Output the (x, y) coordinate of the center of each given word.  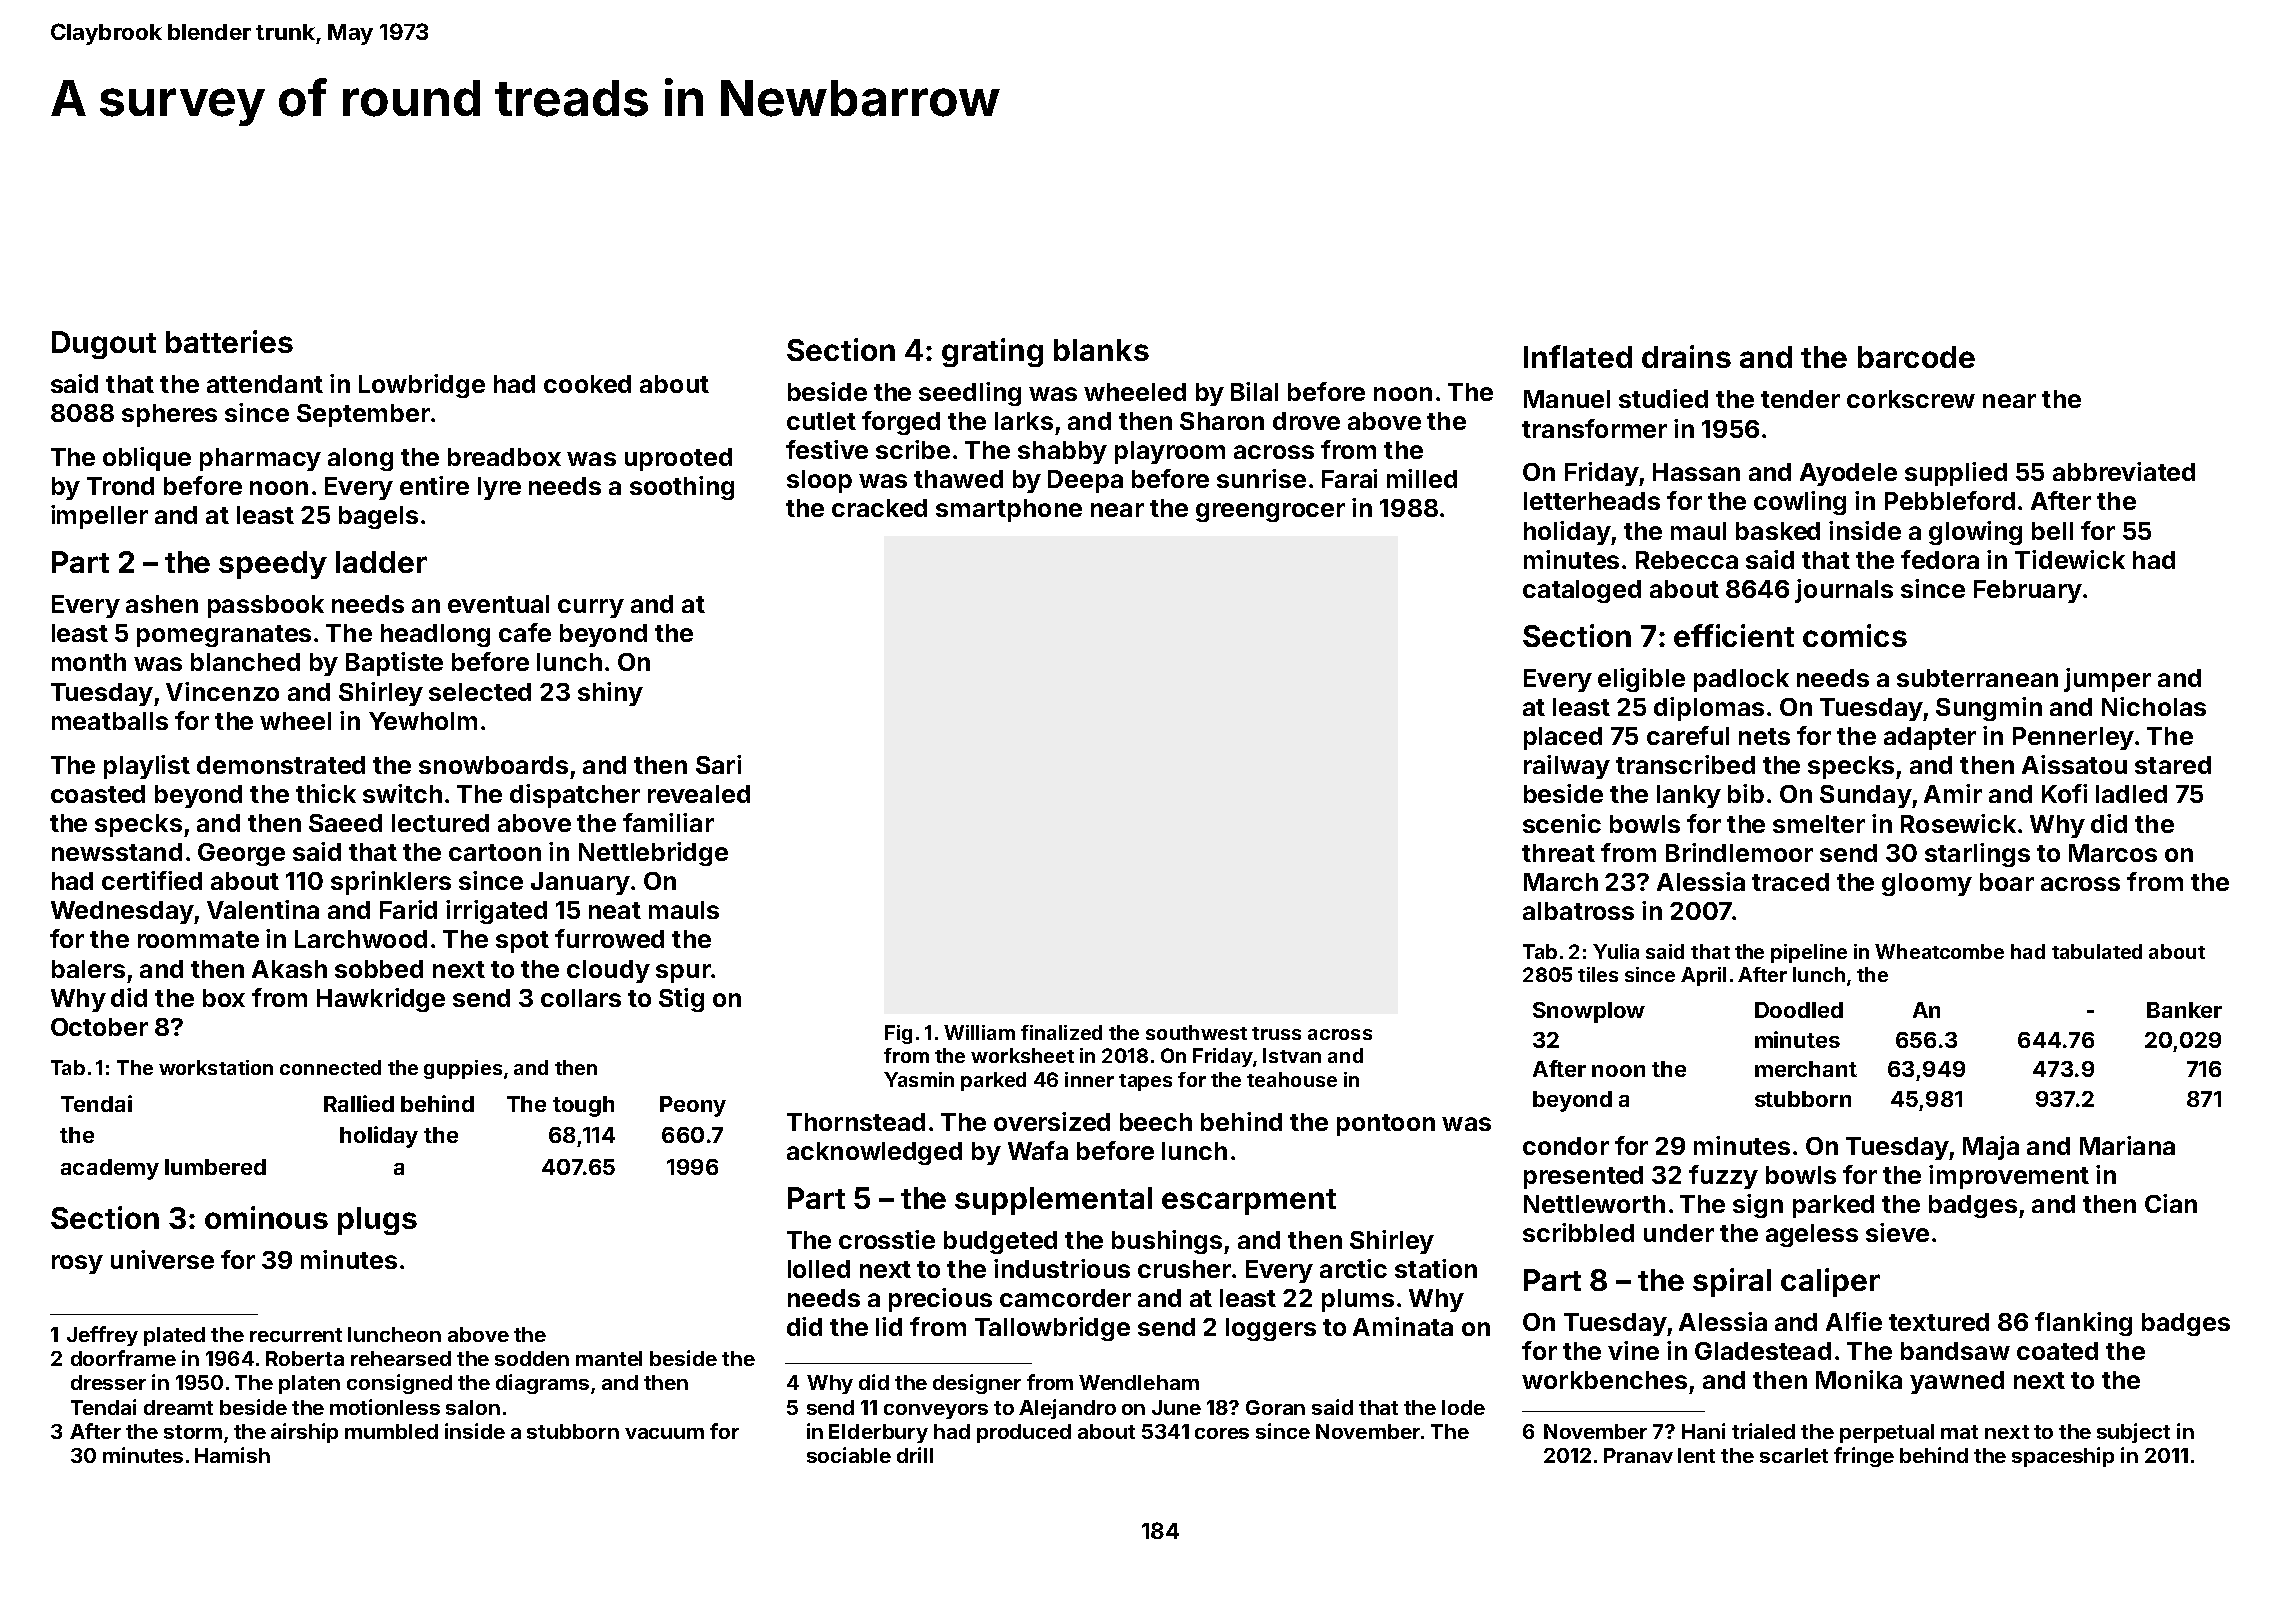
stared (2173, 765)
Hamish (232, 1455)
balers (88, 969)
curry (591, 608)
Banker (2184, 1010)
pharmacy (260, 459)
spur (683, 973)
